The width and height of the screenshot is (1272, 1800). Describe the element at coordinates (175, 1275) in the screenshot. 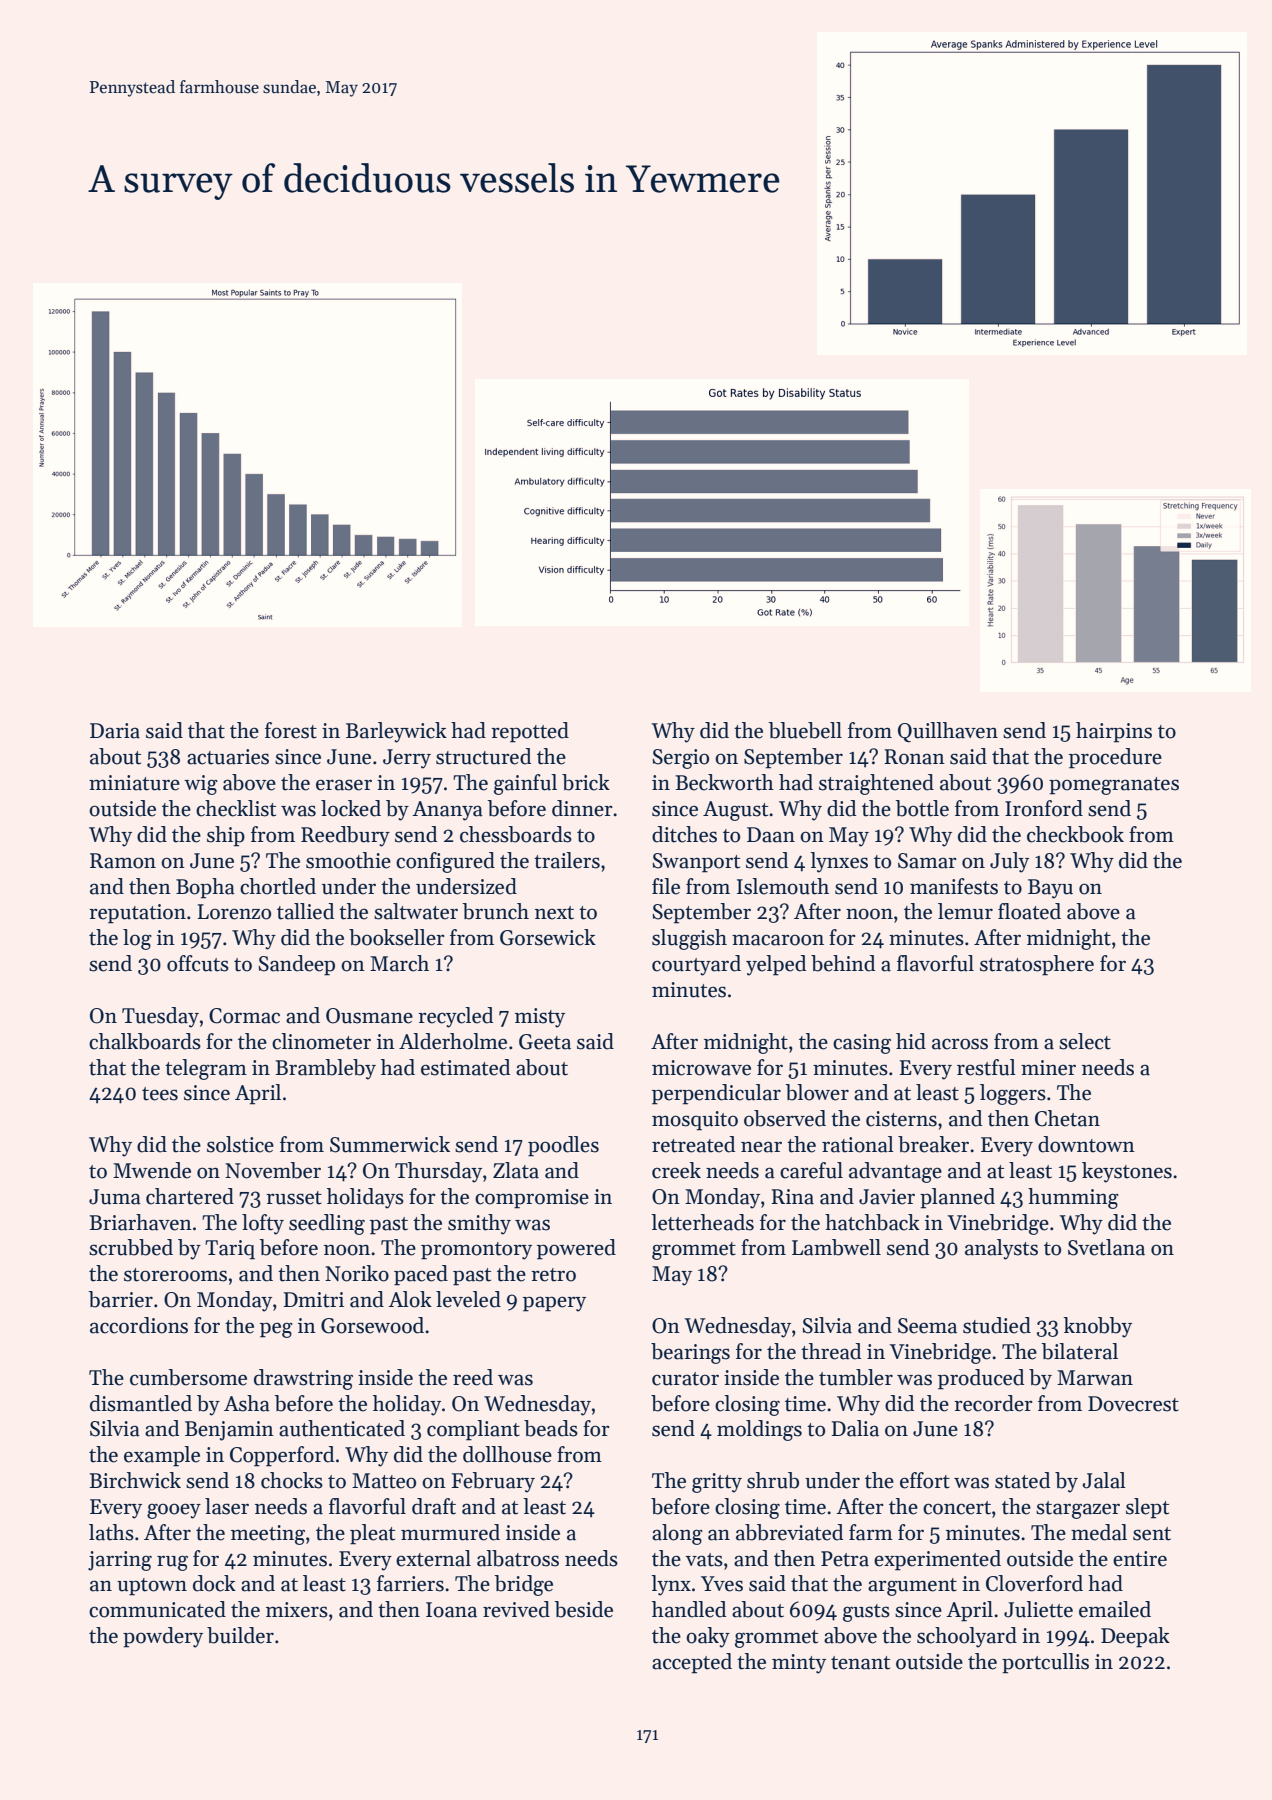

I see `storerooms` at that location.
